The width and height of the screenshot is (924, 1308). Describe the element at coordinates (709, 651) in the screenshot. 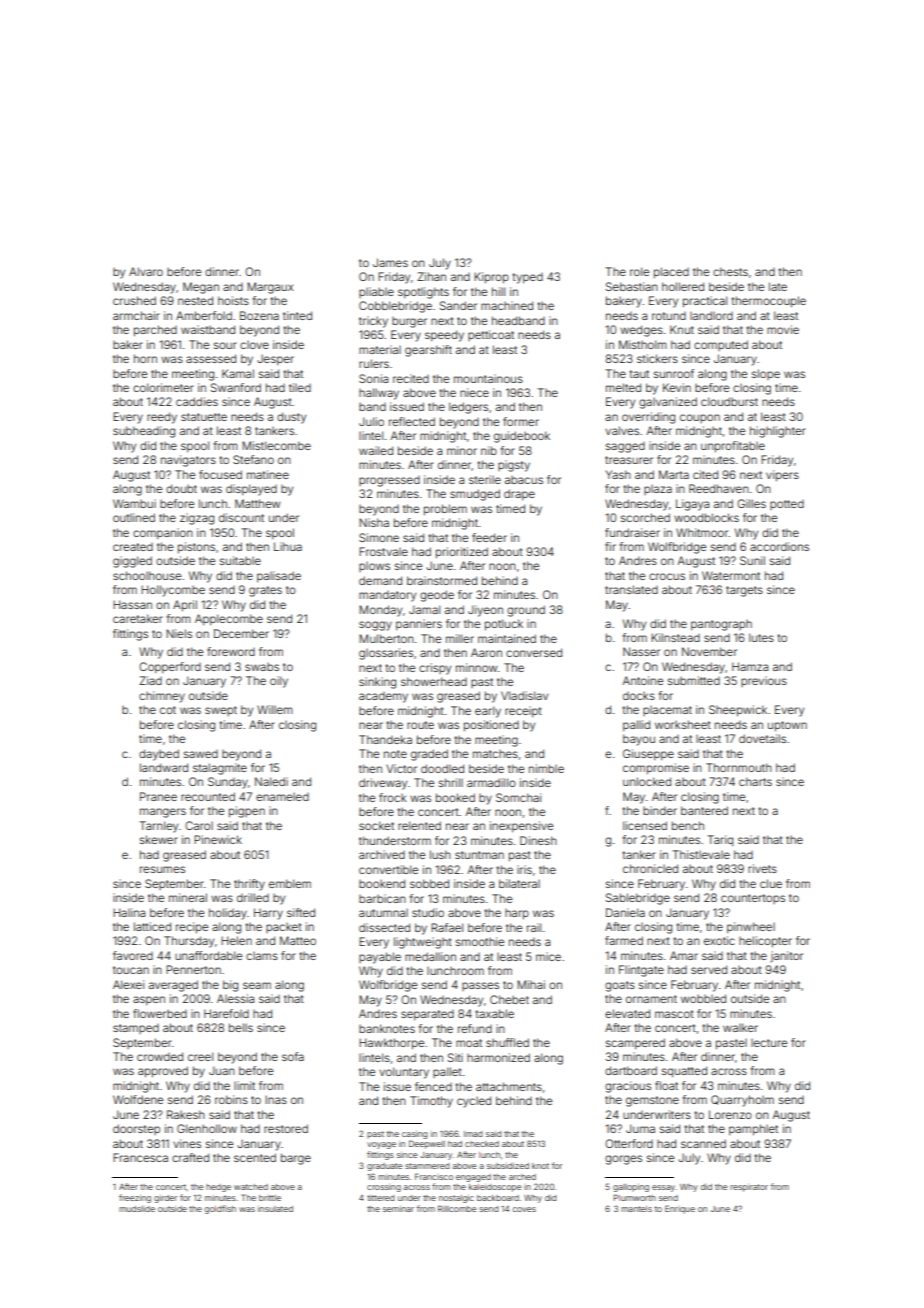

I see `November` at that location.
